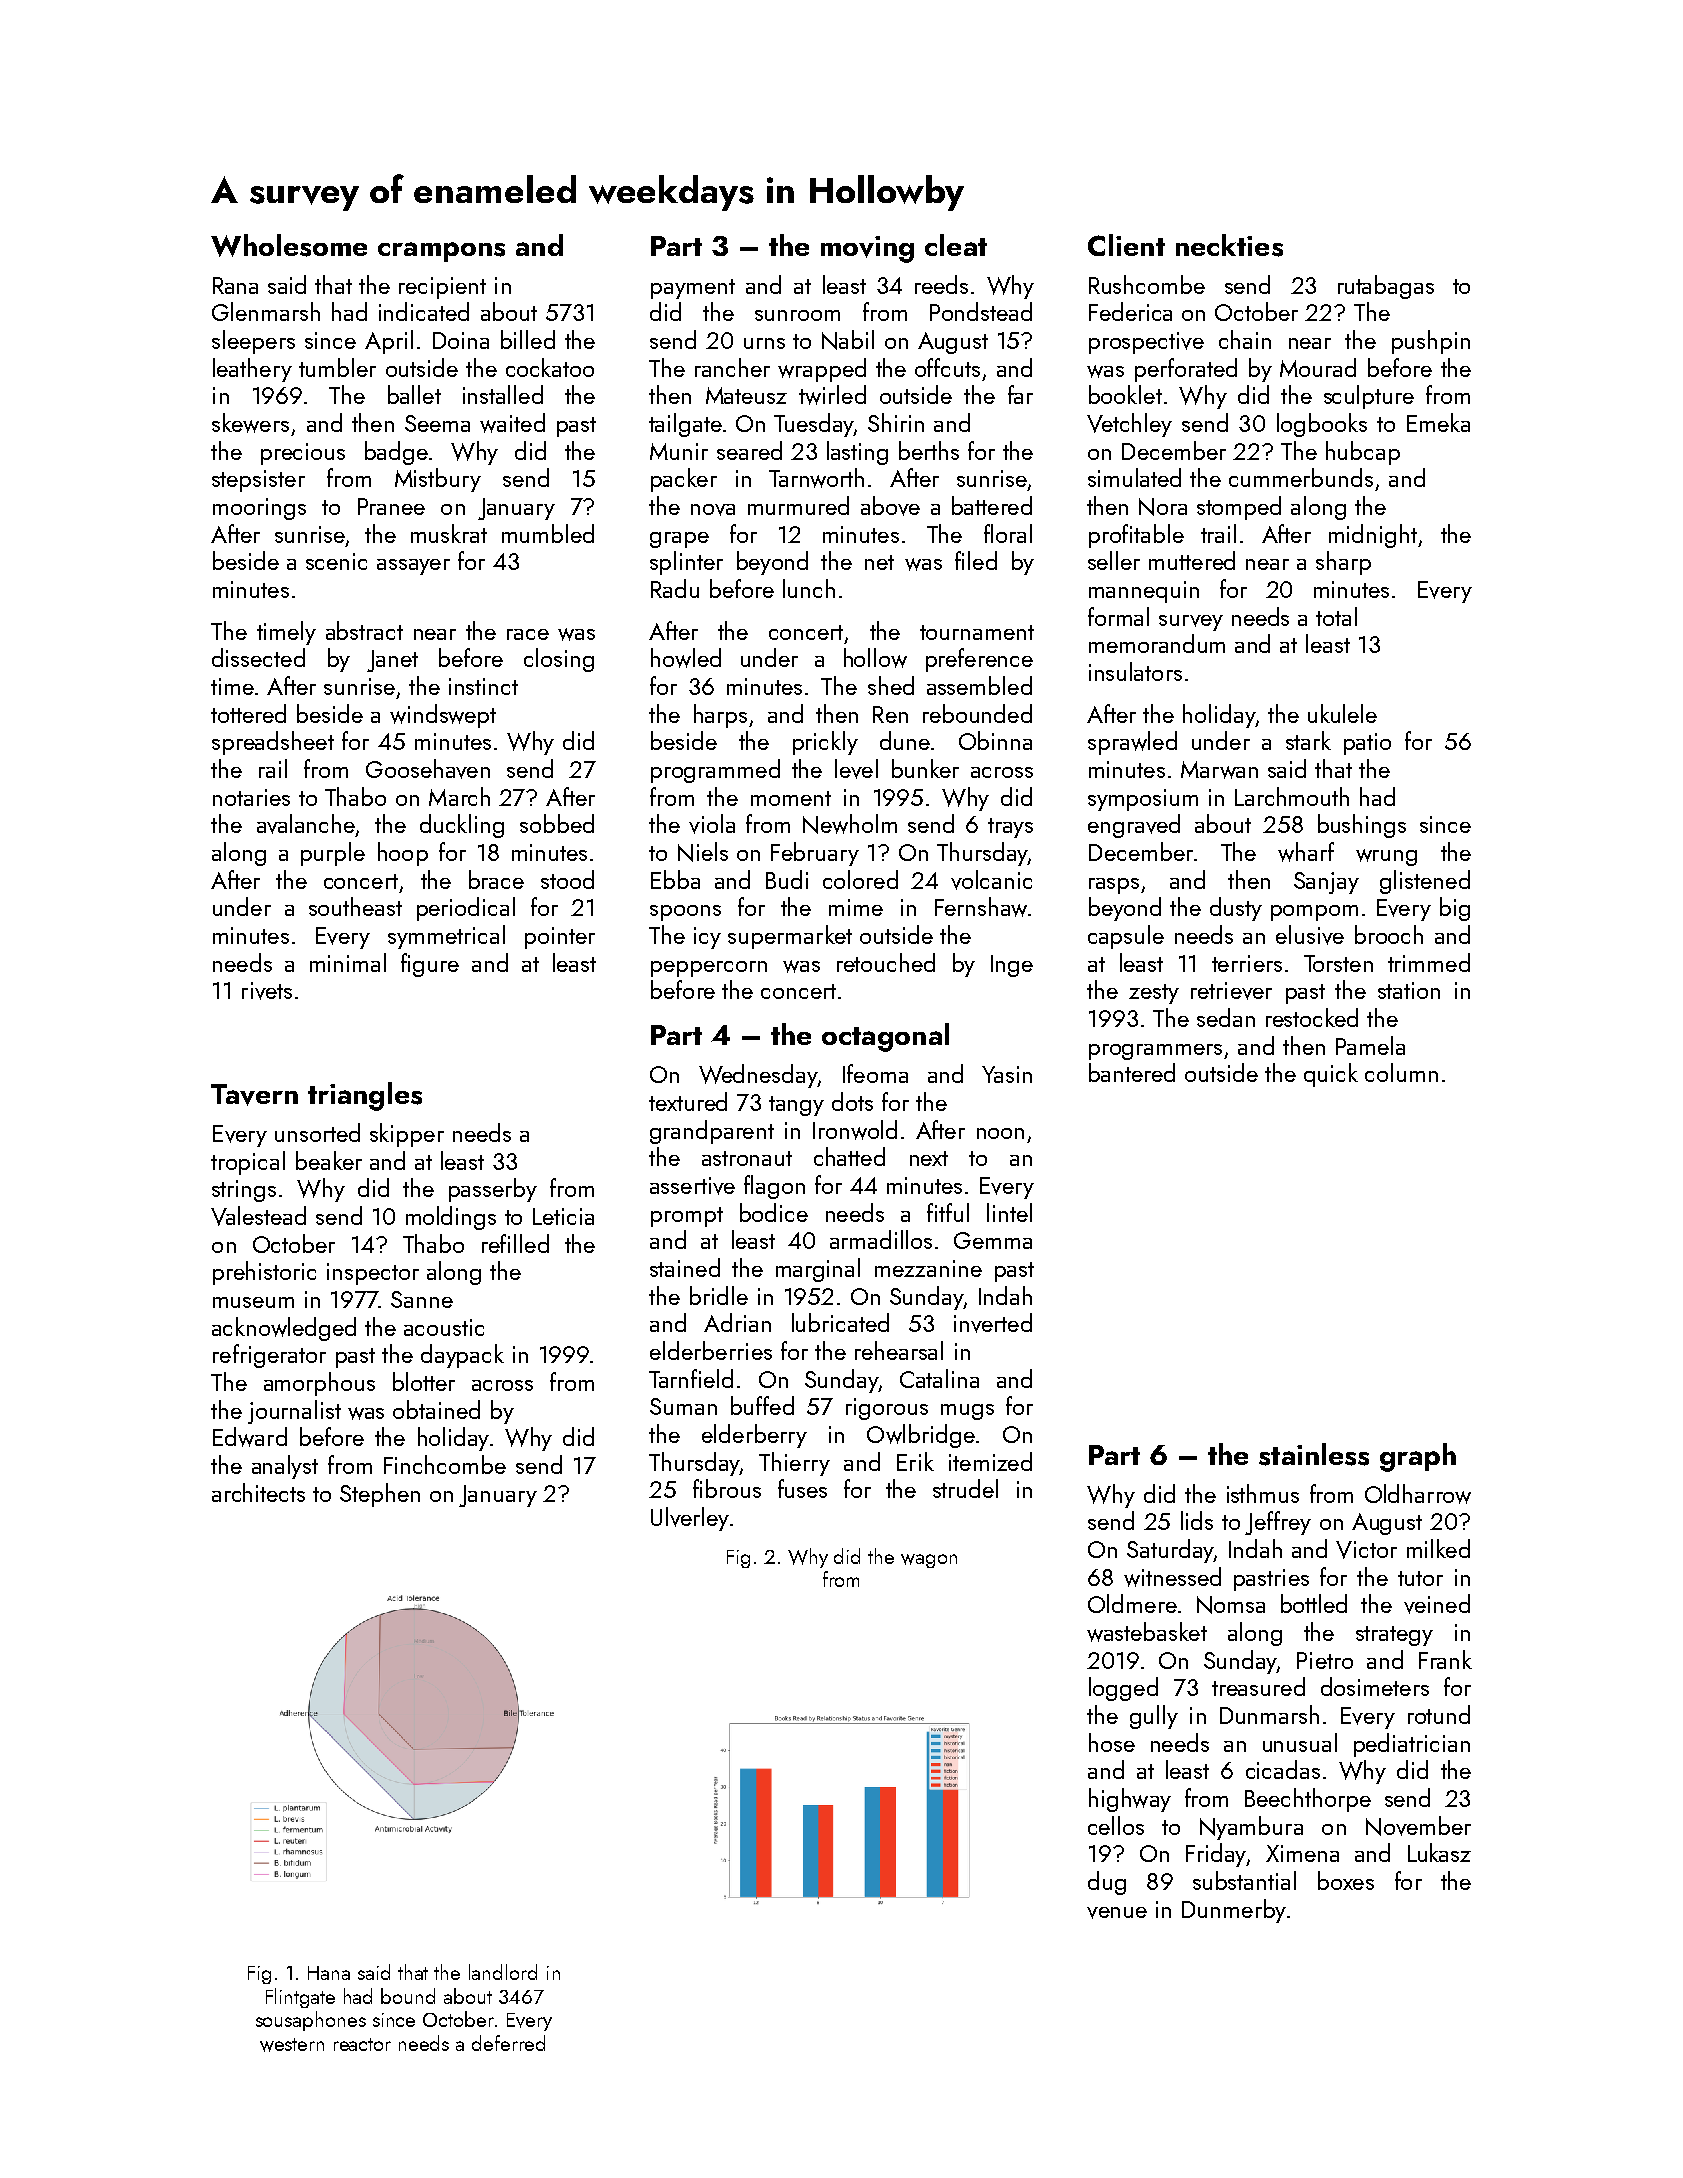 Image resolution: width=1683 pixels, height=2178 pixels. I want to click on inverted, so click(993, 1323).
